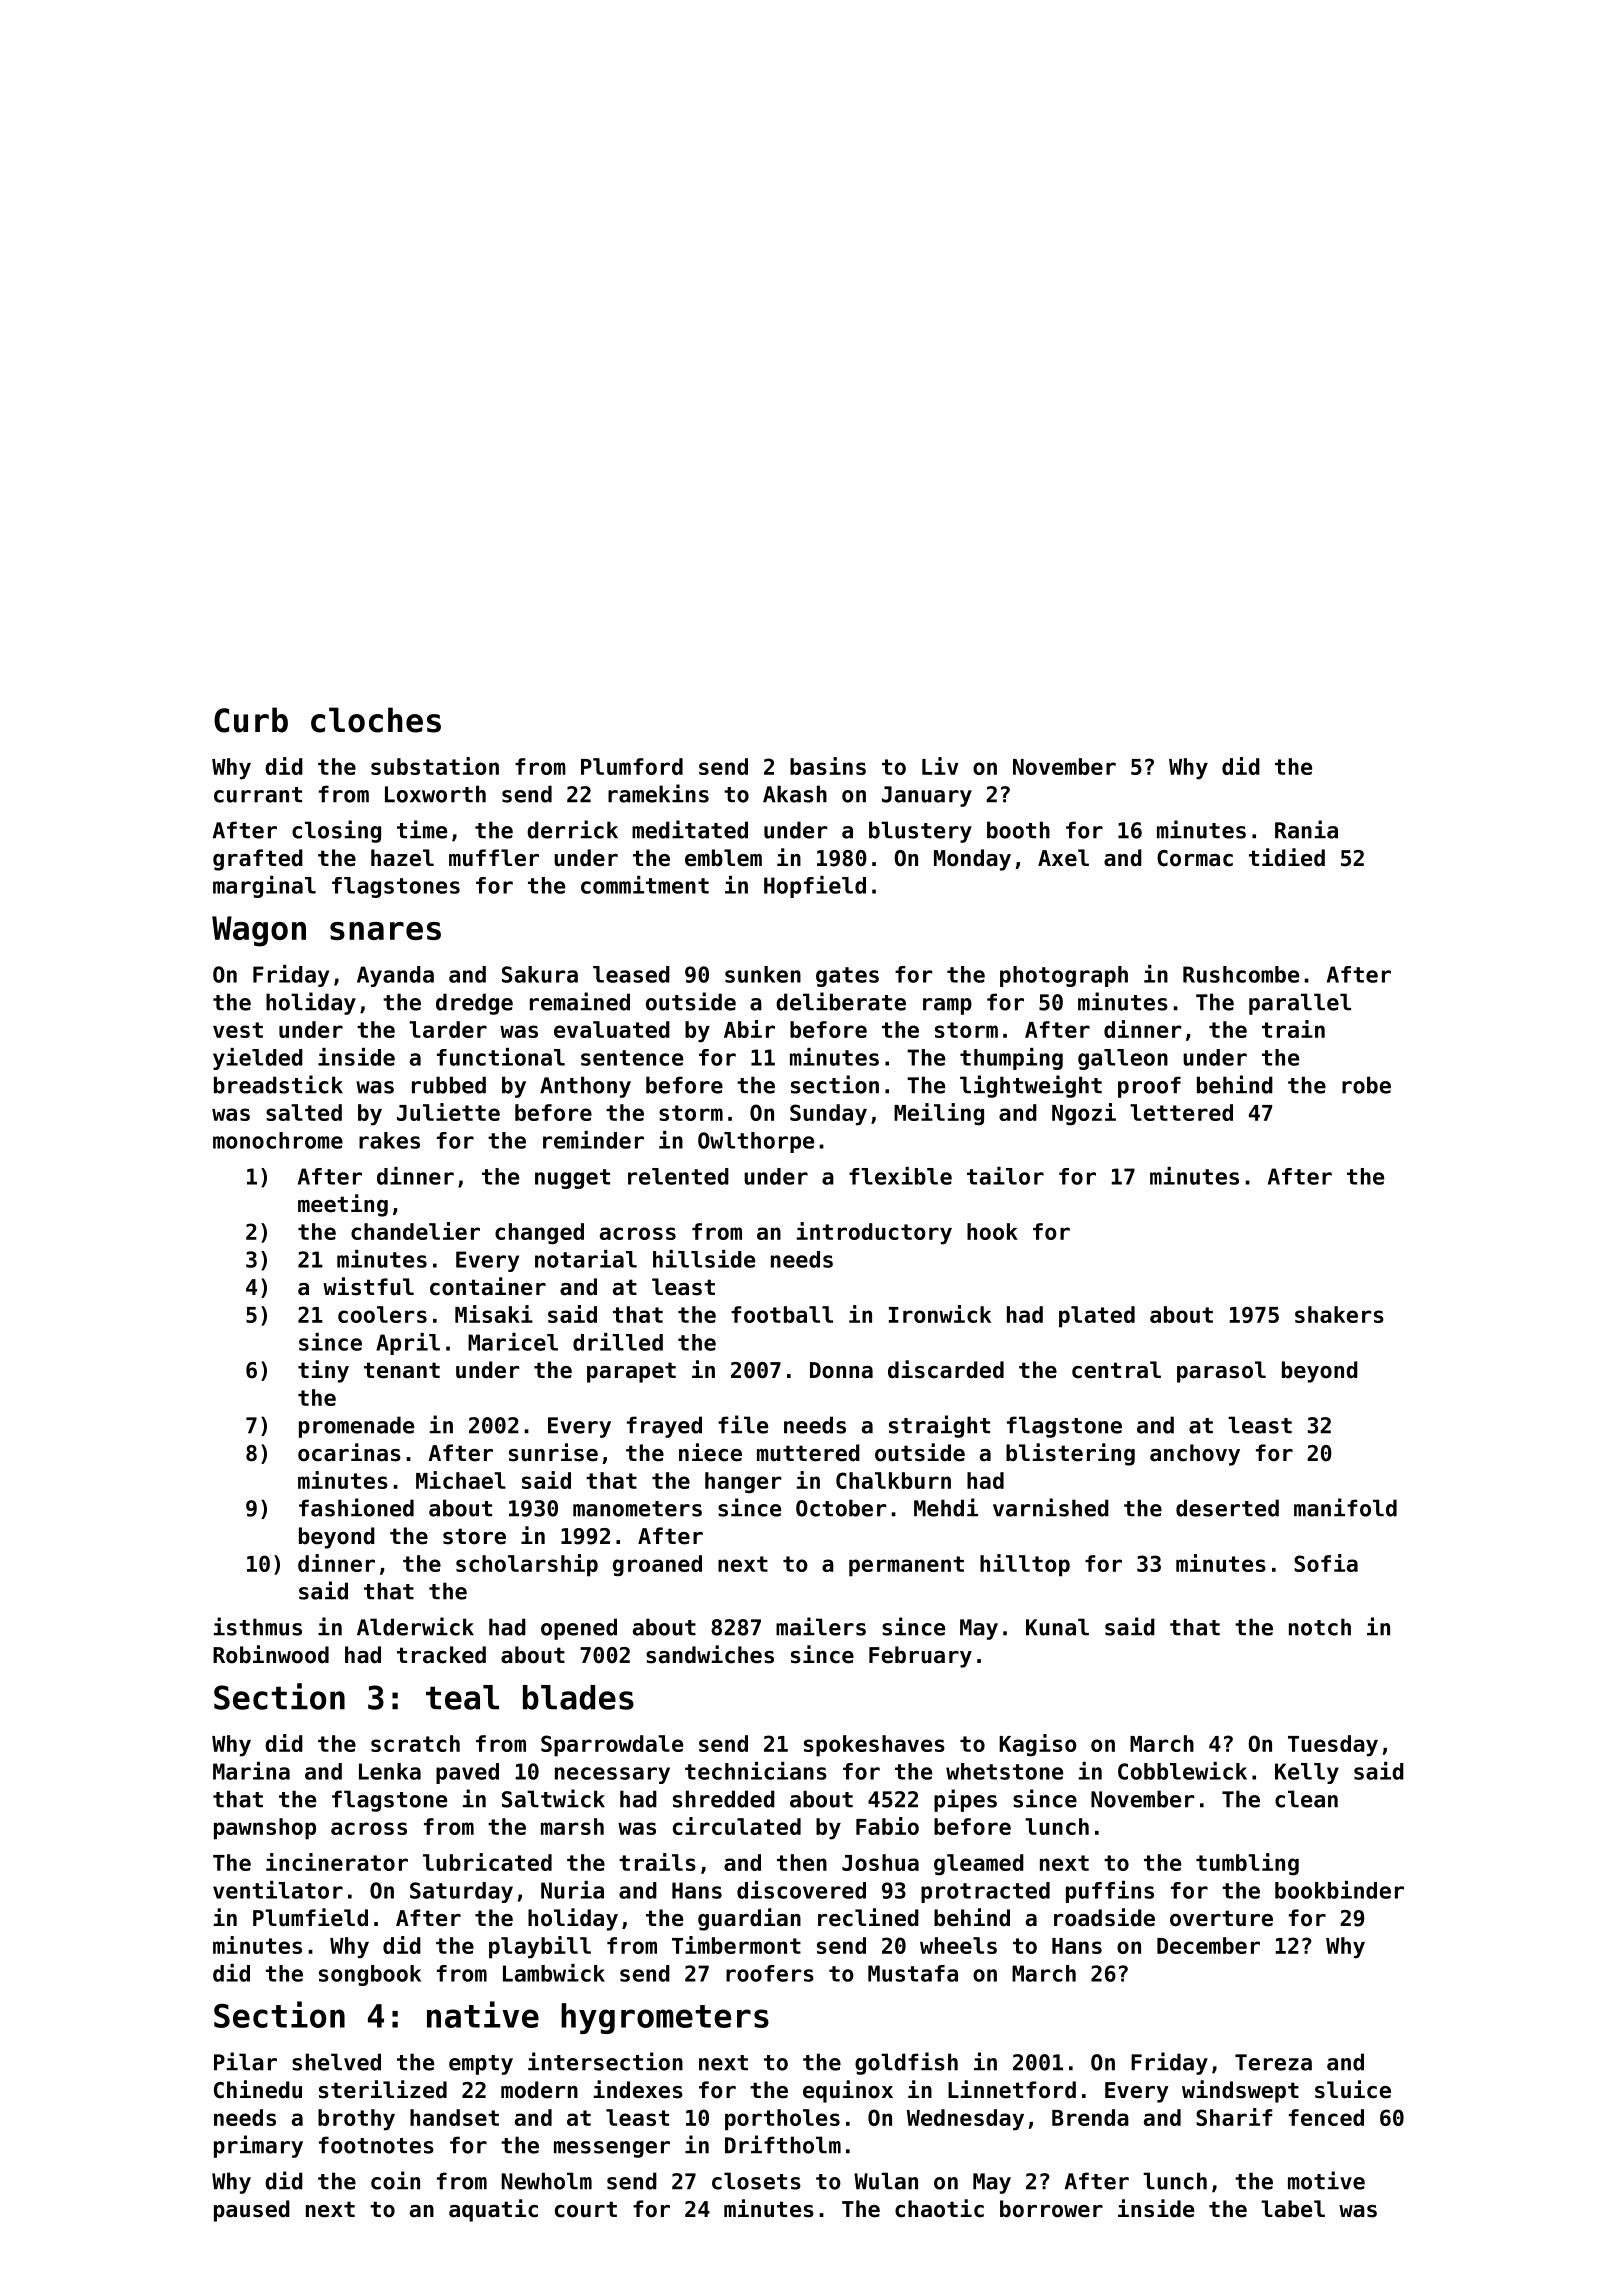 The image size is (1620, 2292). I want to click on tidied, so click(1287, 857).
